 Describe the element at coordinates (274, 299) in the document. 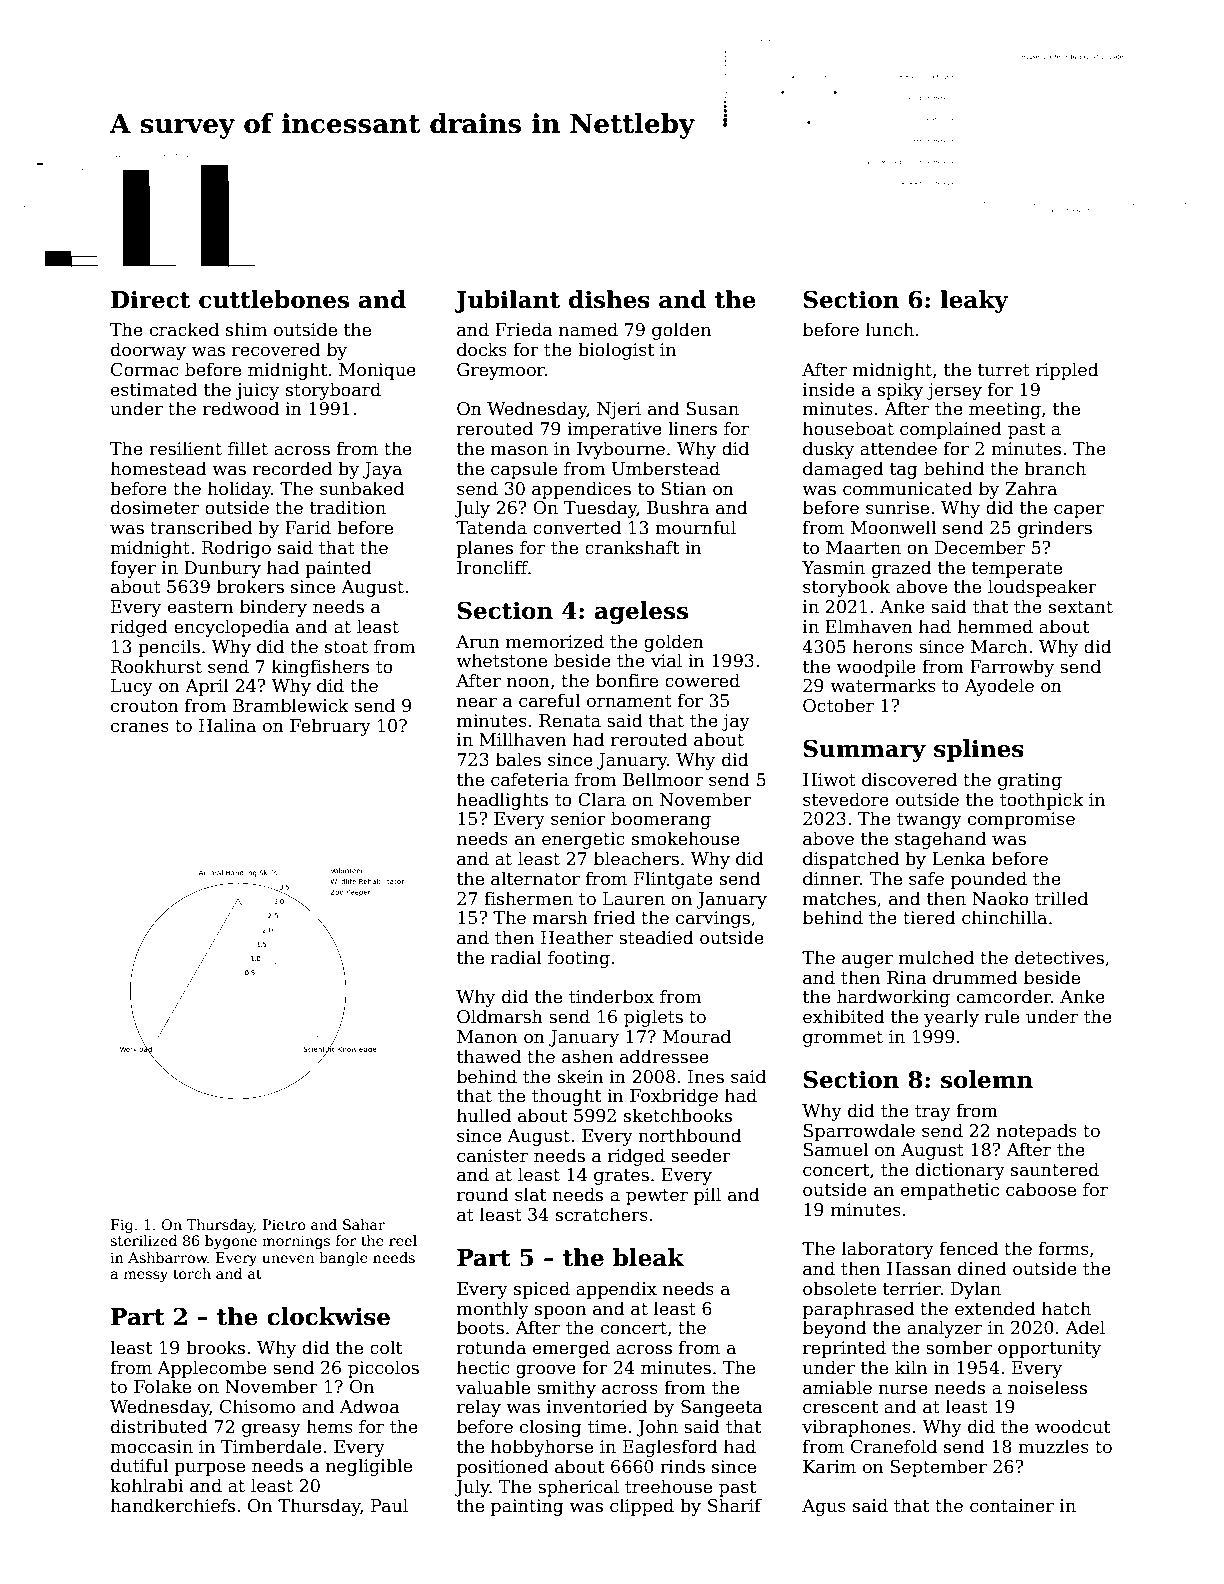

I see `cuttlebones` at that location.
